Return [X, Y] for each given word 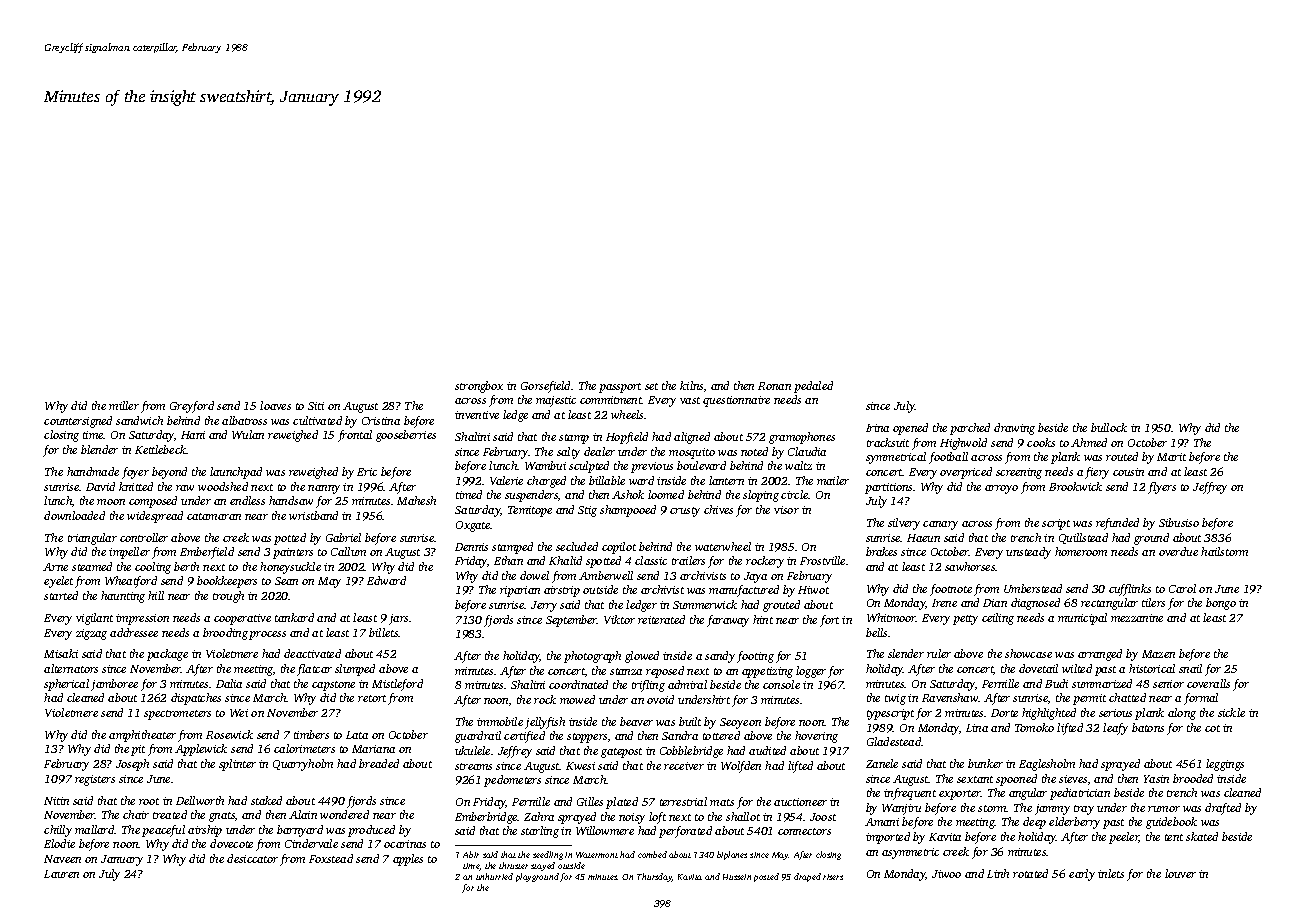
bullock [1109, 427]
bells [876, 632]
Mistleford [397, 685]
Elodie [59, 843]
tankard [294, 617]
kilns [691, 385]
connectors [804, 831]
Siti [316, 406]
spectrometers [177, 715]
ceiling [998, 619]
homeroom [1081, 551]
